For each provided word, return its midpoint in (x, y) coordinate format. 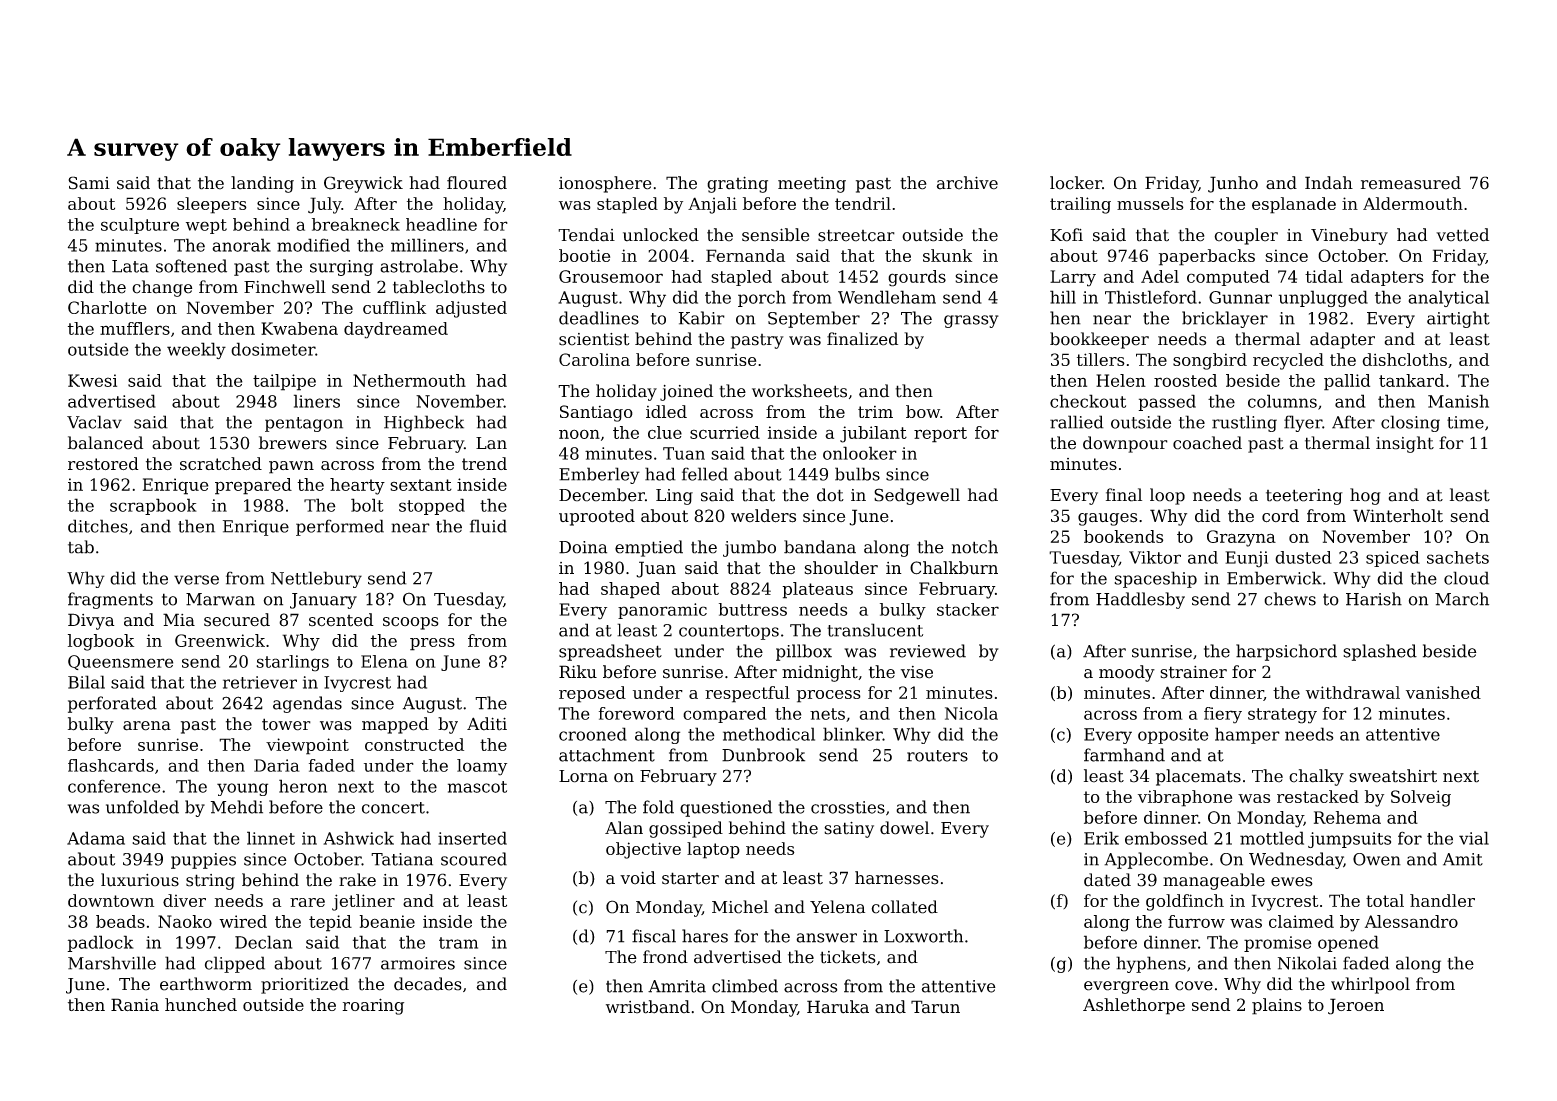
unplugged (1323, 298)
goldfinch (1185, 902)
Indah (1329, 183)
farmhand (1124, 755)
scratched (221, 464)
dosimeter (273, 349)
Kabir (702, 318)
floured (477, 183)
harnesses (897, 878)
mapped (395, 725)
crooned (593, 734)
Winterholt (1398, 516)
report (940, 435)
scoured (474, 859)
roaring (373, 1006)
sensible (775, 235)
